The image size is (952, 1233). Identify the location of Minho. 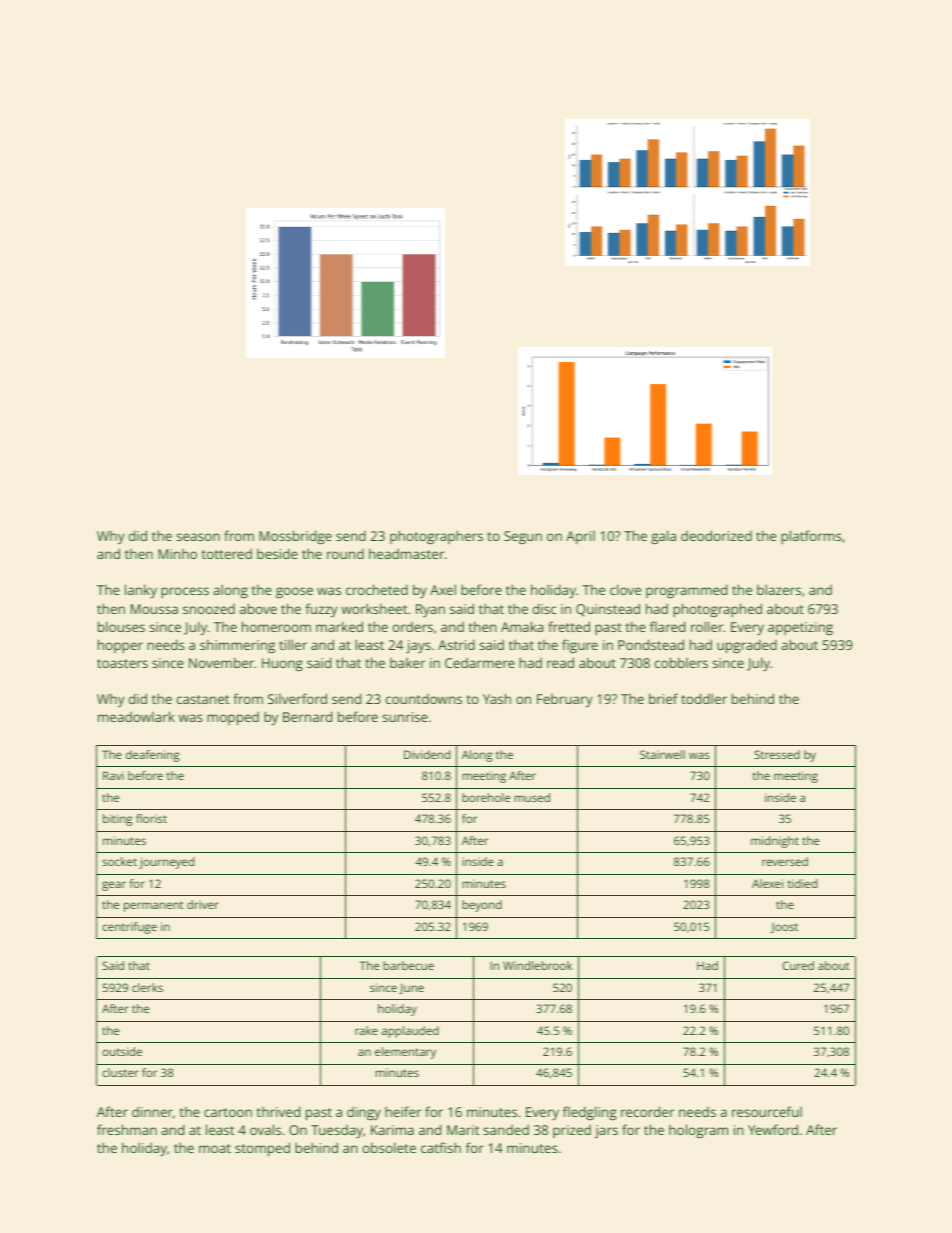
(177, 554).
